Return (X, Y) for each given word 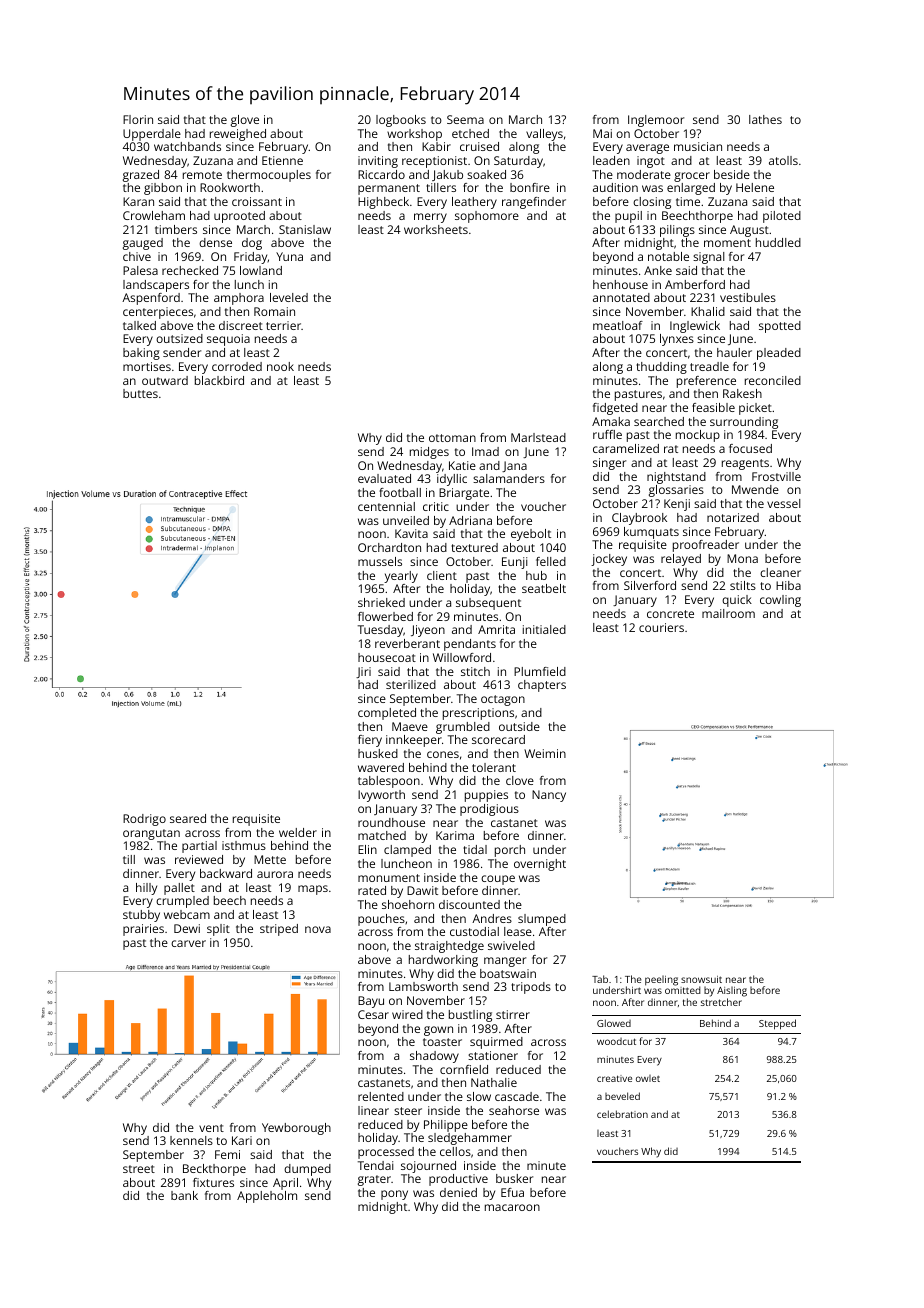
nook (280, 366)
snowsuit (701, 979)
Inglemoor (656, 121)
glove (245, 121)
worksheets (436, 229)
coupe (498, 880)
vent (211, 1128)
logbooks (401, 121)
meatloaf (618, 325)
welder (298, 832)
